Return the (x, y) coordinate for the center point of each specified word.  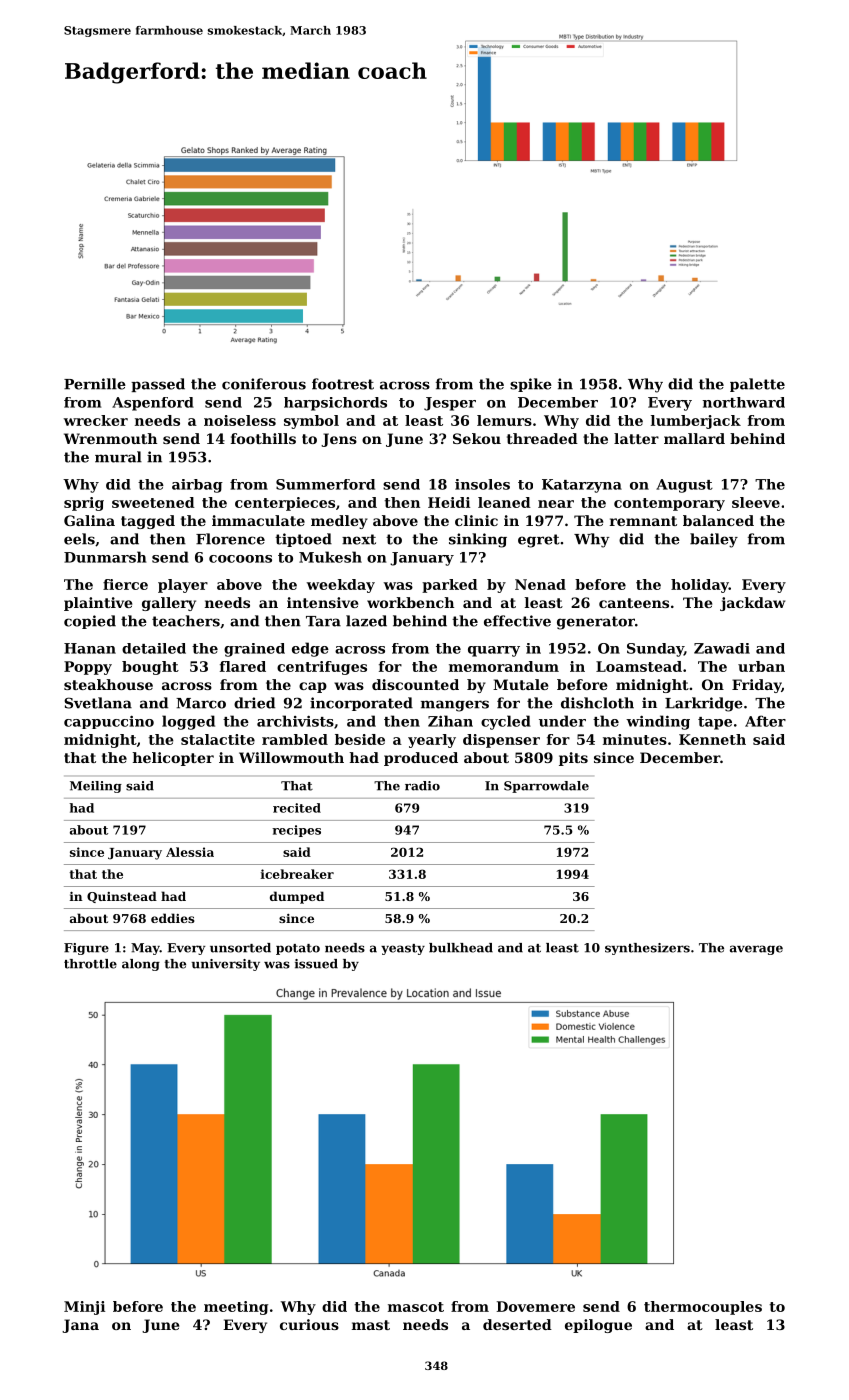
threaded (542, 438)
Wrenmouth (110, 438)
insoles (482, 484)
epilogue (598, 1326)
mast (371, 1325)
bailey (714, 540)
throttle (90, 964)
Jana (80, 1326)
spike (531, 385)
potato (298, 949)
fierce (125, 584)
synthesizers (647, 949)
